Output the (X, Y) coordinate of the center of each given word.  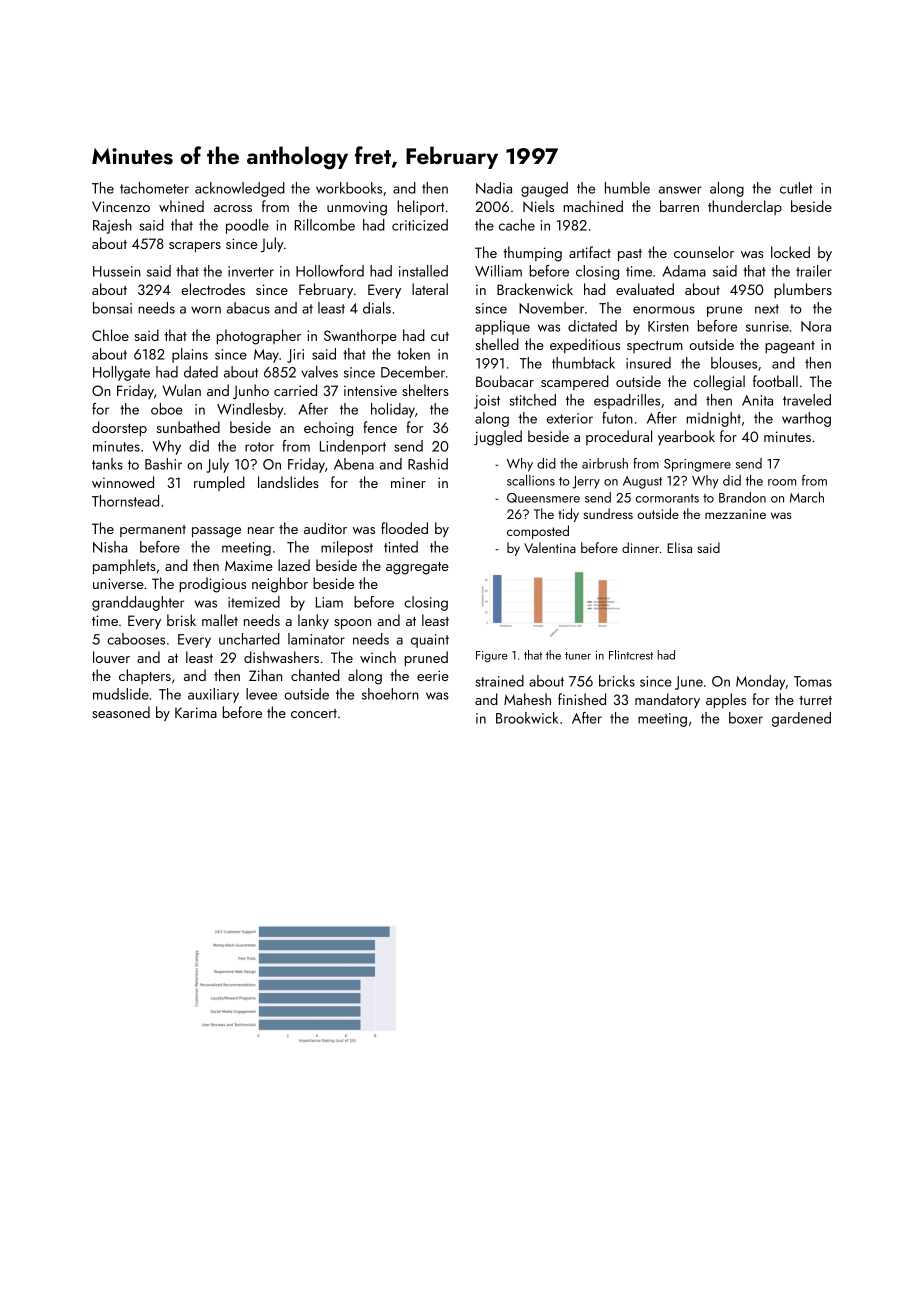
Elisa (679, 547)
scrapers (195, 247)
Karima (196, 712)
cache (517, 225)
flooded (404, 528)
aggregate (417, 568)
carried (295, 390)
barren (679, 206)
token (413, 354)
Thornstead (125, 501)
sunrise (767, 326)
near (261, 530)
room (782, 482)
